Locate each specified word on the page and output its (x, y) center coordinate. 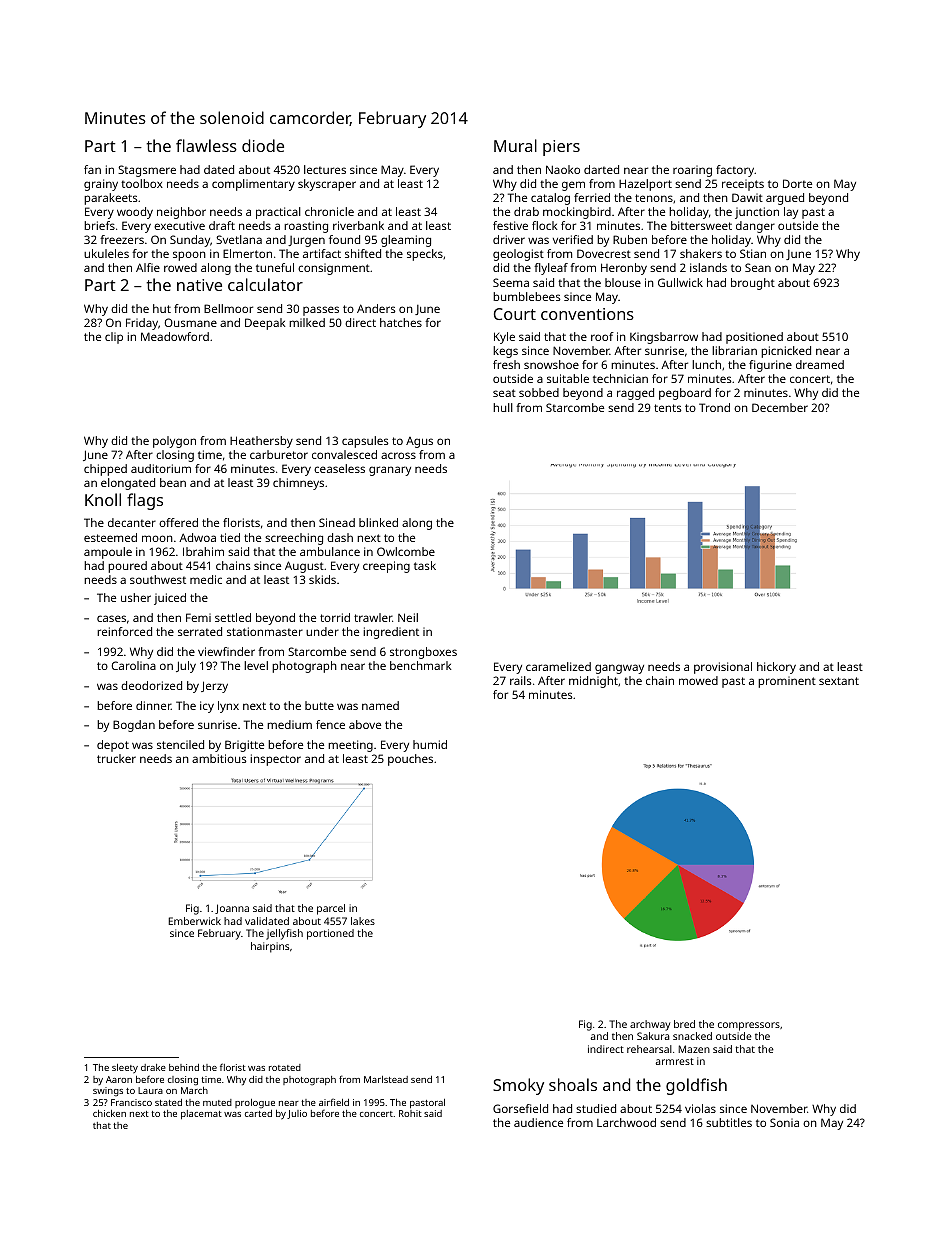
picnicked (786, 352)
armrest (675, 1061)
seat (504, 393)
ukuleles (106, 253)
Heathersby (261, 442)
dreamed (820, 364)
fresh (506, 364)
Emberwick (194, 921)
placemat (201, 1115)
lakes (363, 921)
